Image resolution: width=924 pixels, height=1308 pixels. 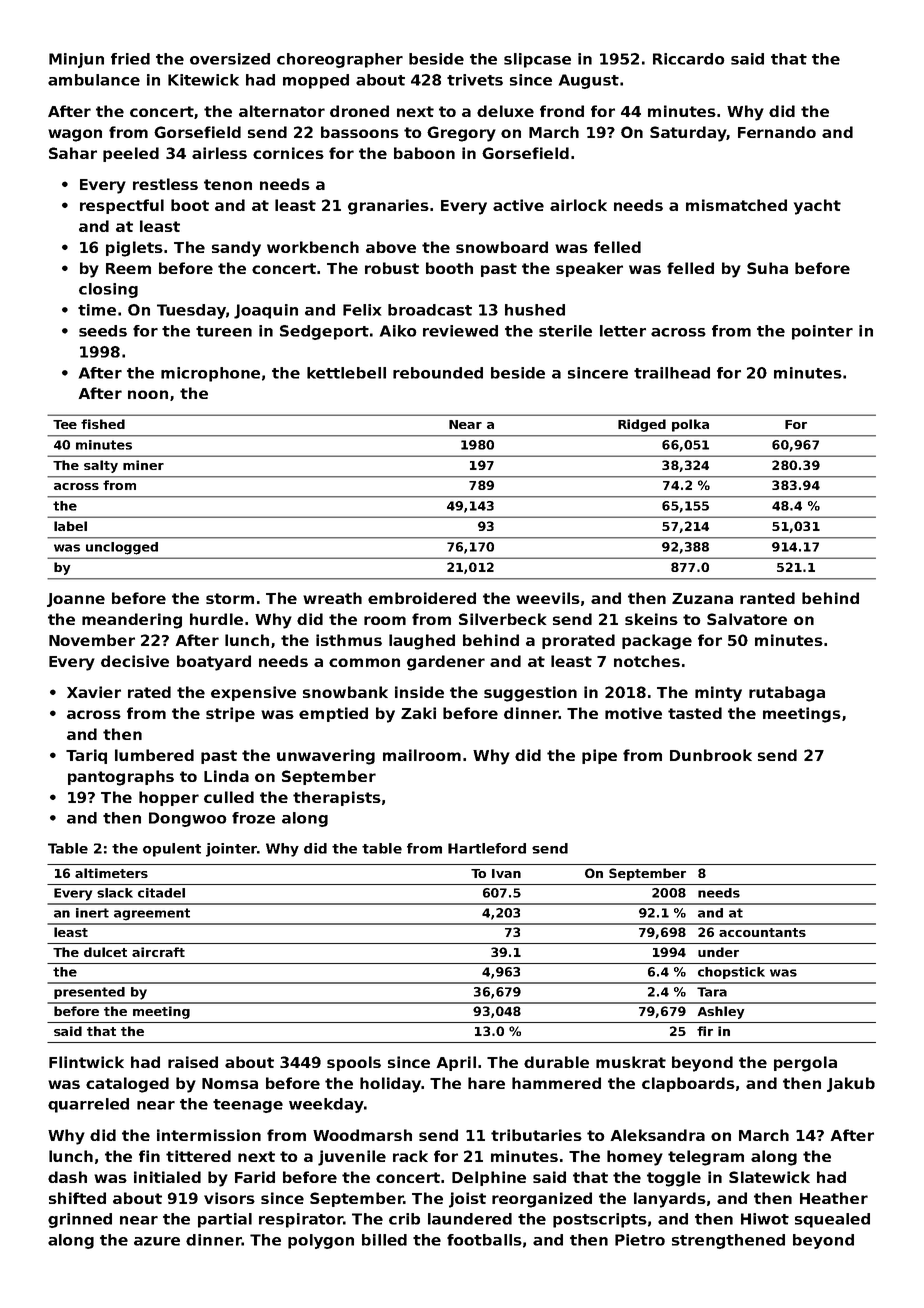 I want to click on droned, so click(x=359, y=111).
